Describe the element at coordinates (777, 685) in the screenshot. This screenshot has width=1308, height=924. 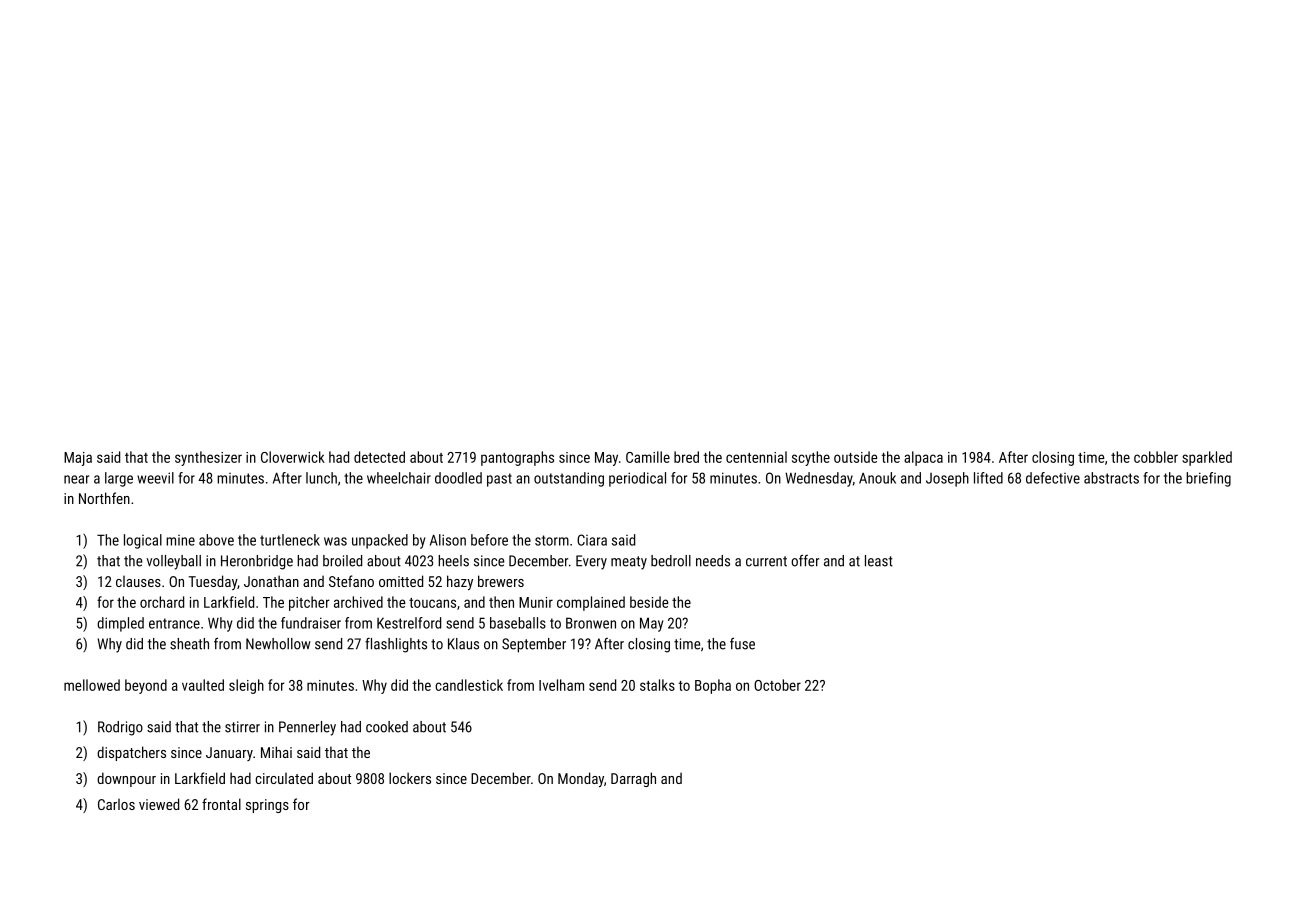
I see `October` at that location.
